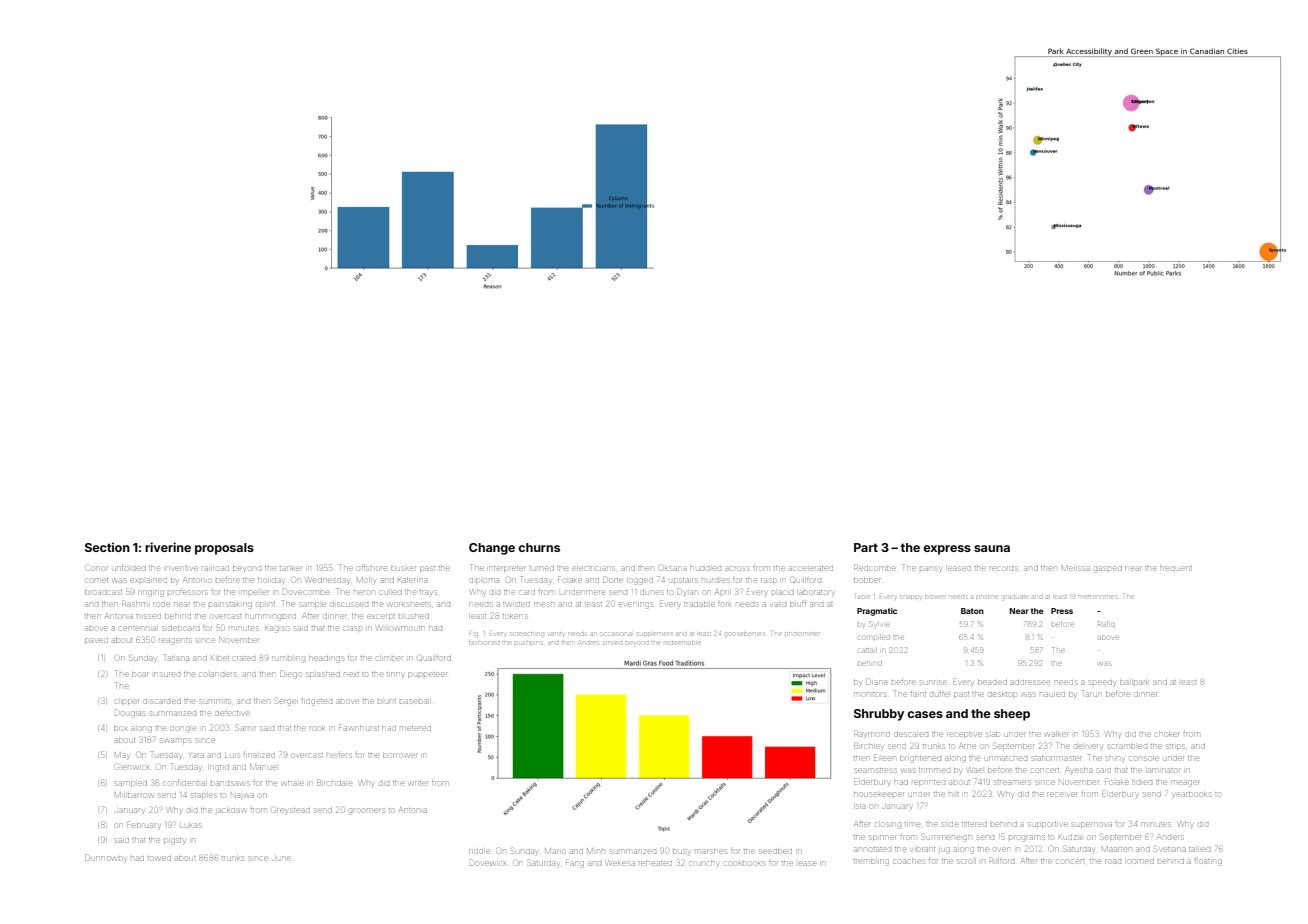  Describe the element at coordinates (868, 746) in the screenshot. I see `Birchley` at that location.
